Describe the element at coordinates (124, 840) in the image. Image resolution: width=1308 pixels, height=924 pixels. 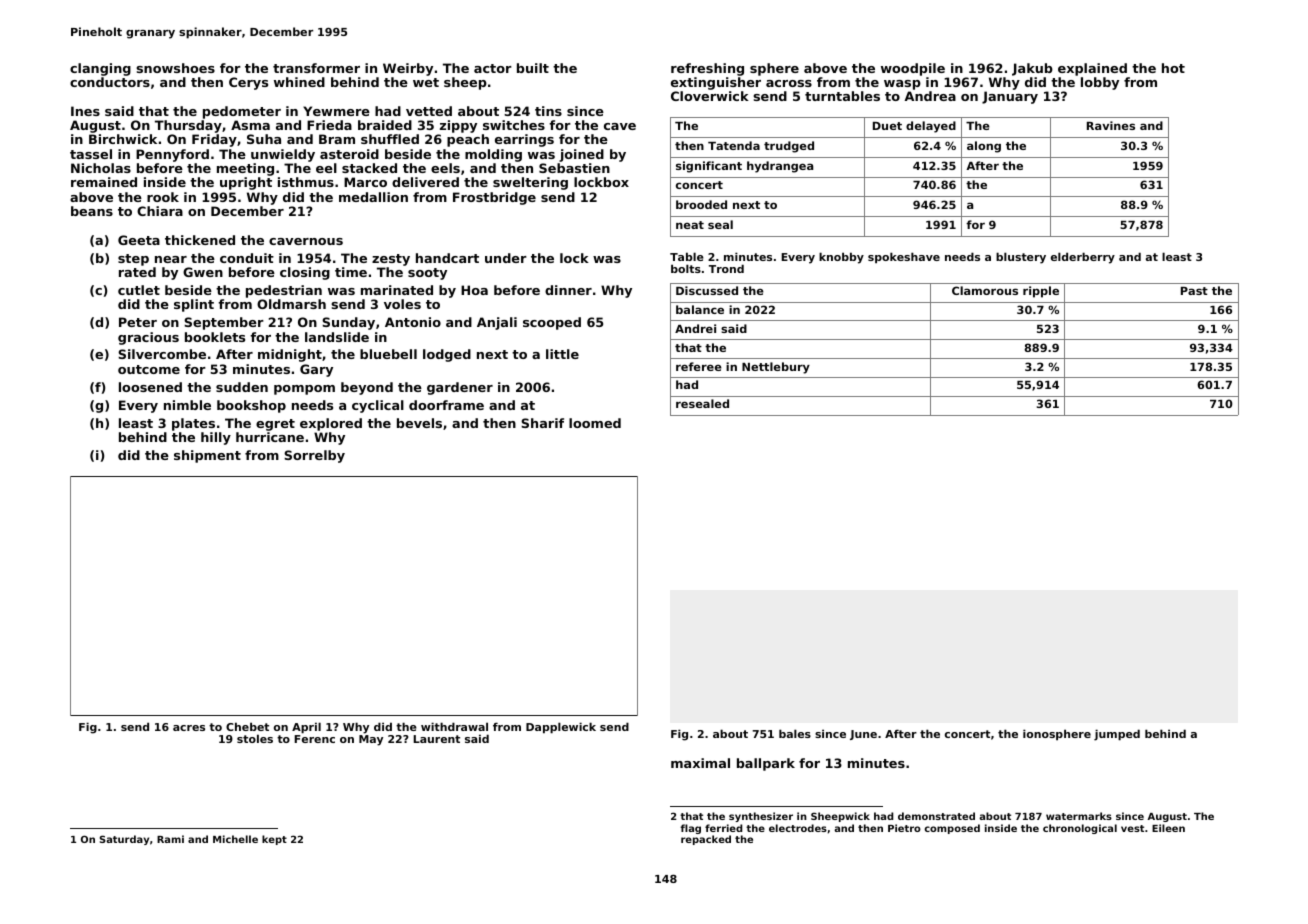
I see `Saturday` at that location.
